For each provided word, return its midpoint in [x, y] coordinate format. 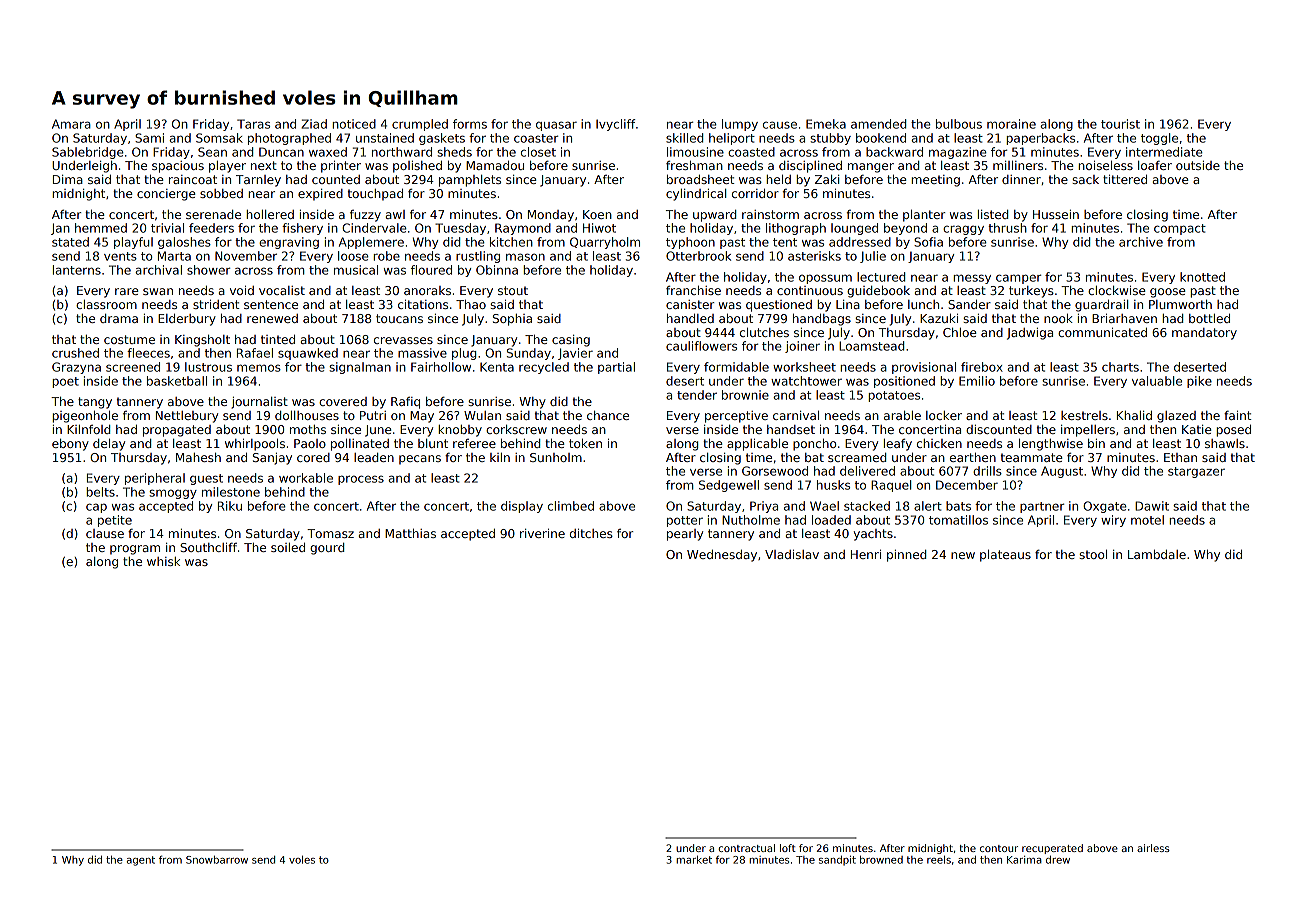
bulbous [959, 124]
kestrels [1084, 415]
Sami [149, 138]
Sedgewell [729, 486]
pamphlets [470, 181]
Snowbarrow [217, 860]
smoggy [173, 494]
